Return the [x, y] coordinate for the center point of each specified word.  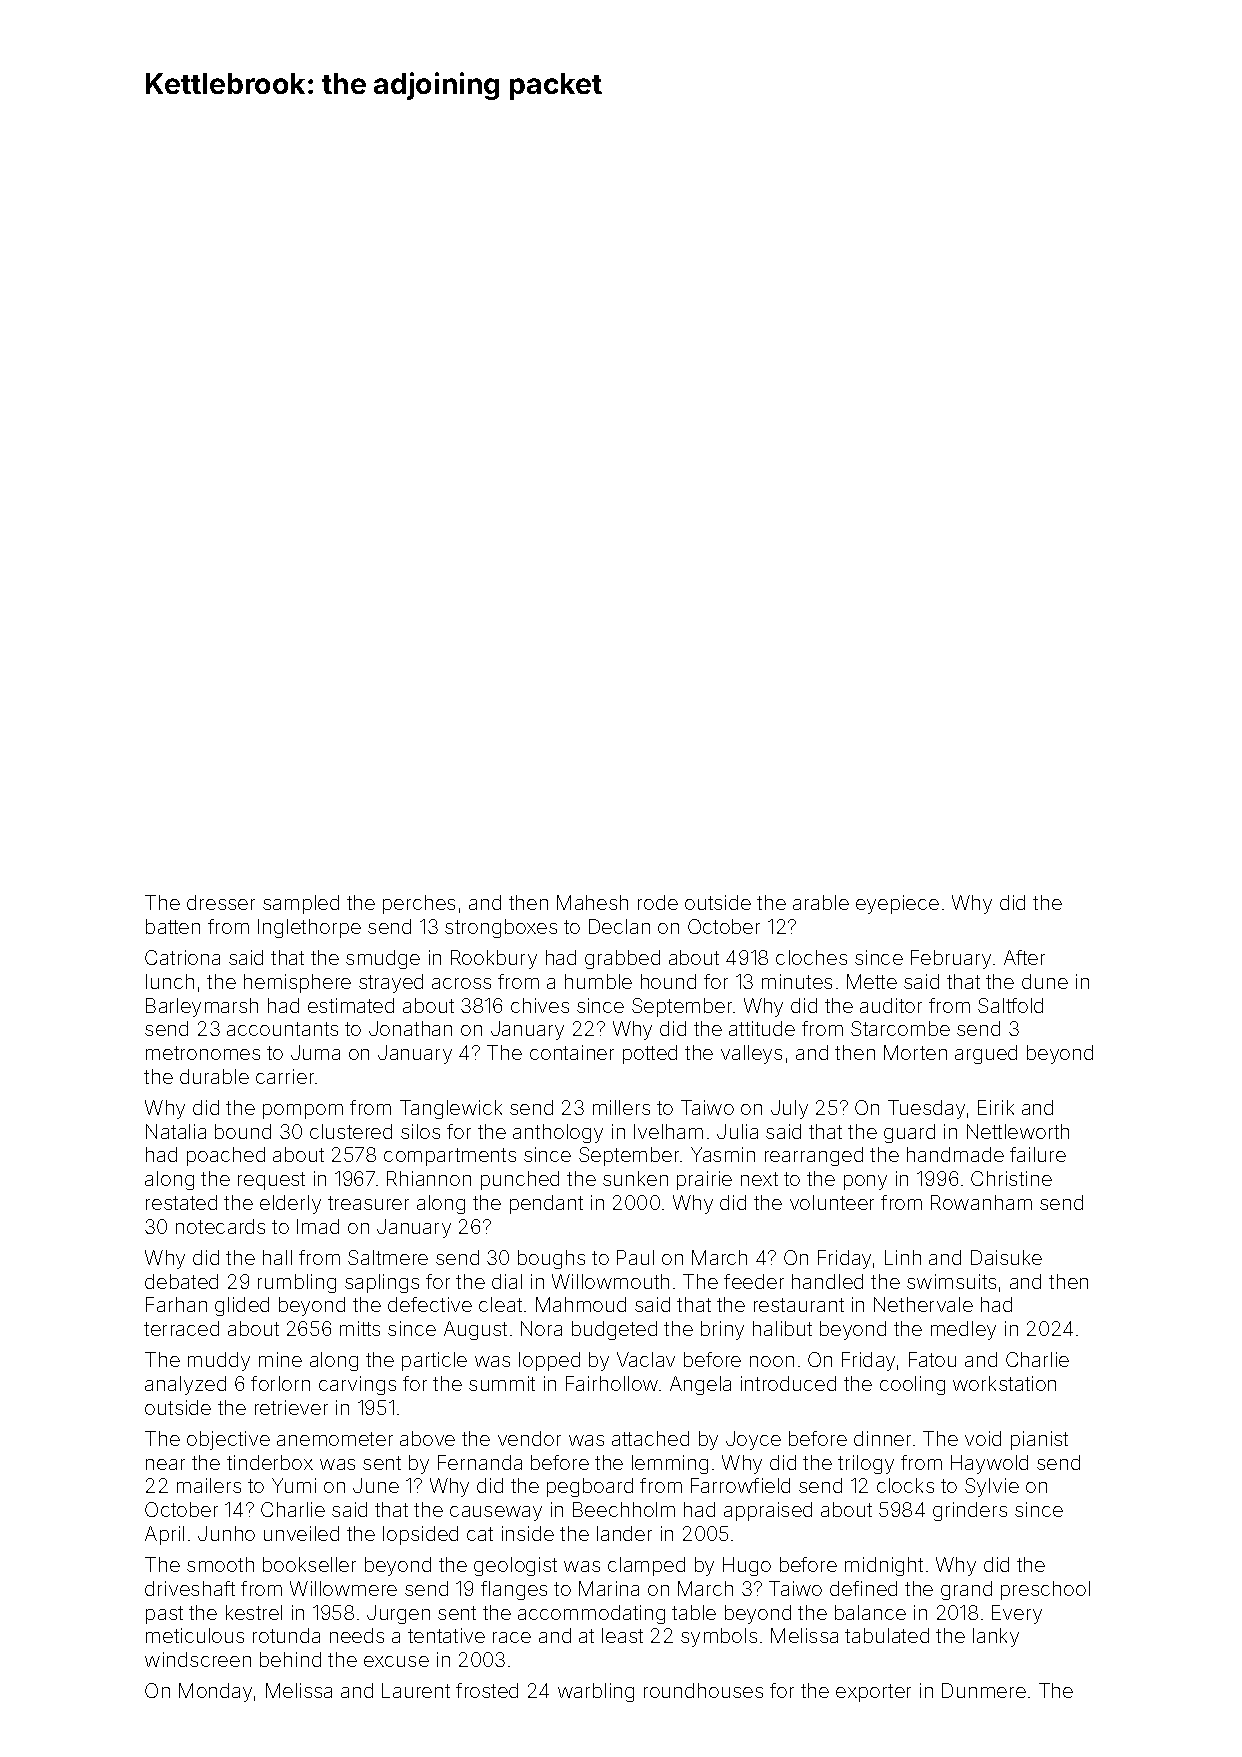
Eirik [996, 1107]
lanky [996, 1637]
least [622, 1635]
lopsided [420, 1535]
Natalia [176, 1131]
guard [909, 1133]
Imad [318, 1226]
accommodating [591, 1614]
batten [173, 926]
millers [621, 1107]
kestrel [254, 1612]
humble [598, 981]
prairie [704, 1180]
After [1024, 957]
